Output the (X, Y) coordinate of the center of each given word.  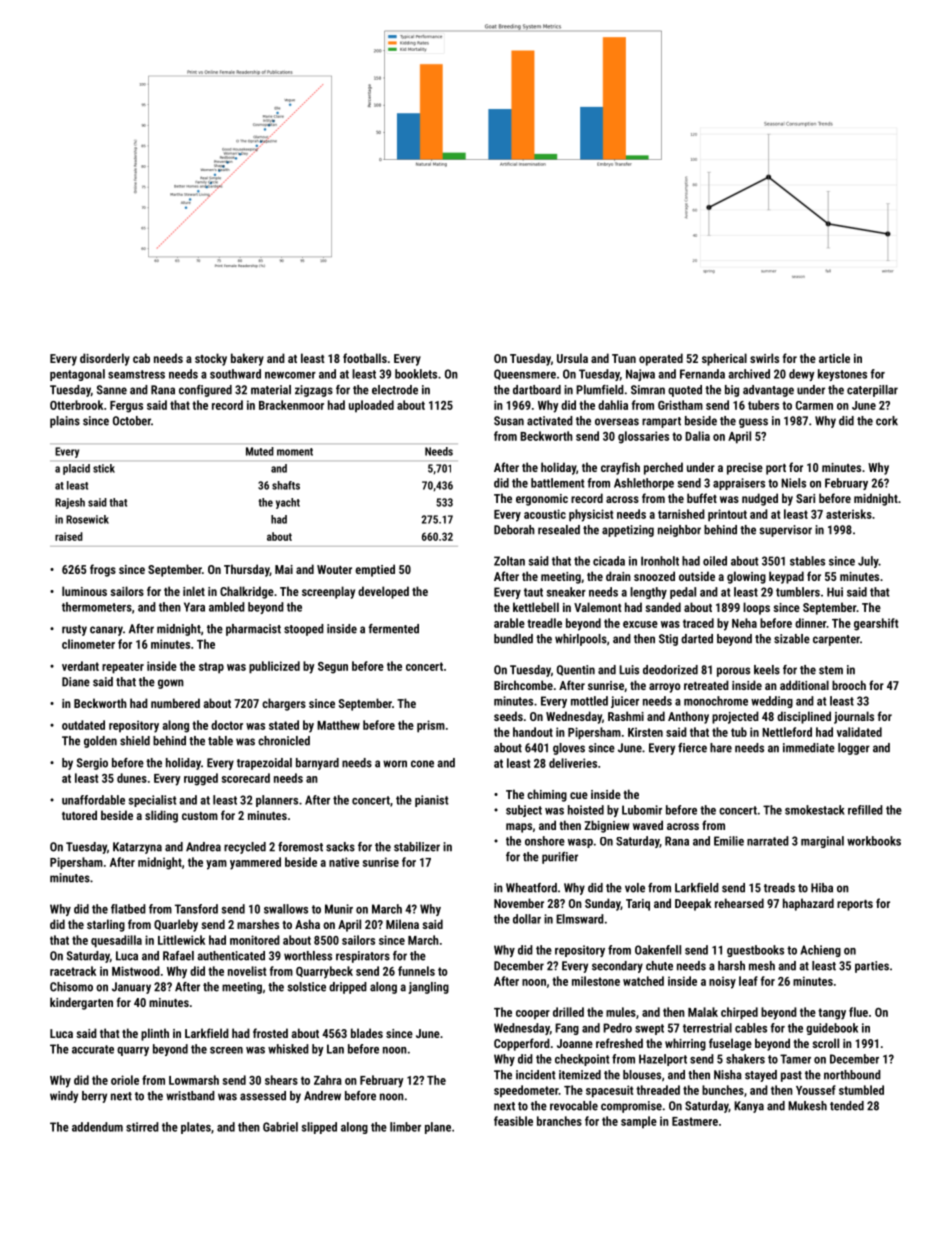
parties (872, 967)
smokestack (815, 810)
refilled (865, 810)
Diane (76, 682)
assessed (263, 1096)
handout (533, 732)
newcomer (290, 375)
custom (200, 816)
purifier (560, 858)
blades (367, 1033)
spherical (724, 359)
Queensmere (525, 374)
